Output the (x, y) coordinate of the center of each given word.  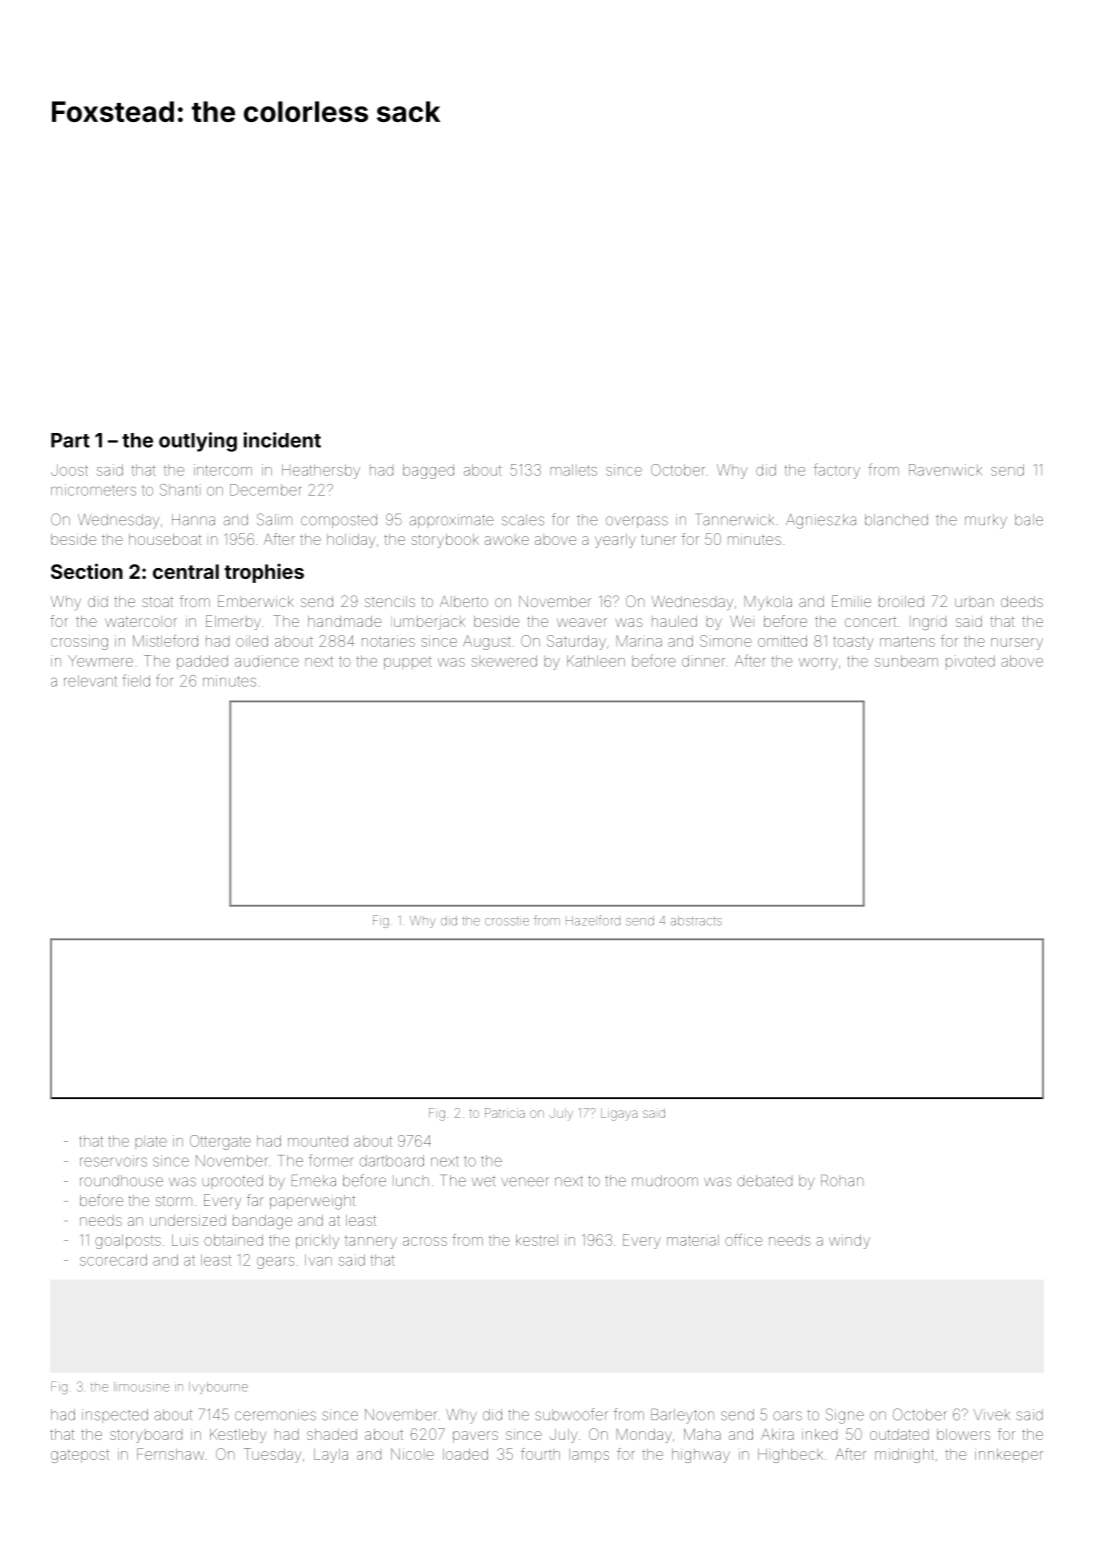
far (255, 1200)
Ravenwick (945, 470)
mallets (574, 470)
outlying (198, 442)
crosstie (507, 921)
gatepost (80, 1456)
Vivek (992, 1415)
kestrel (537, 1240)
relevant (90, 681)
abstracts (696, 921)
